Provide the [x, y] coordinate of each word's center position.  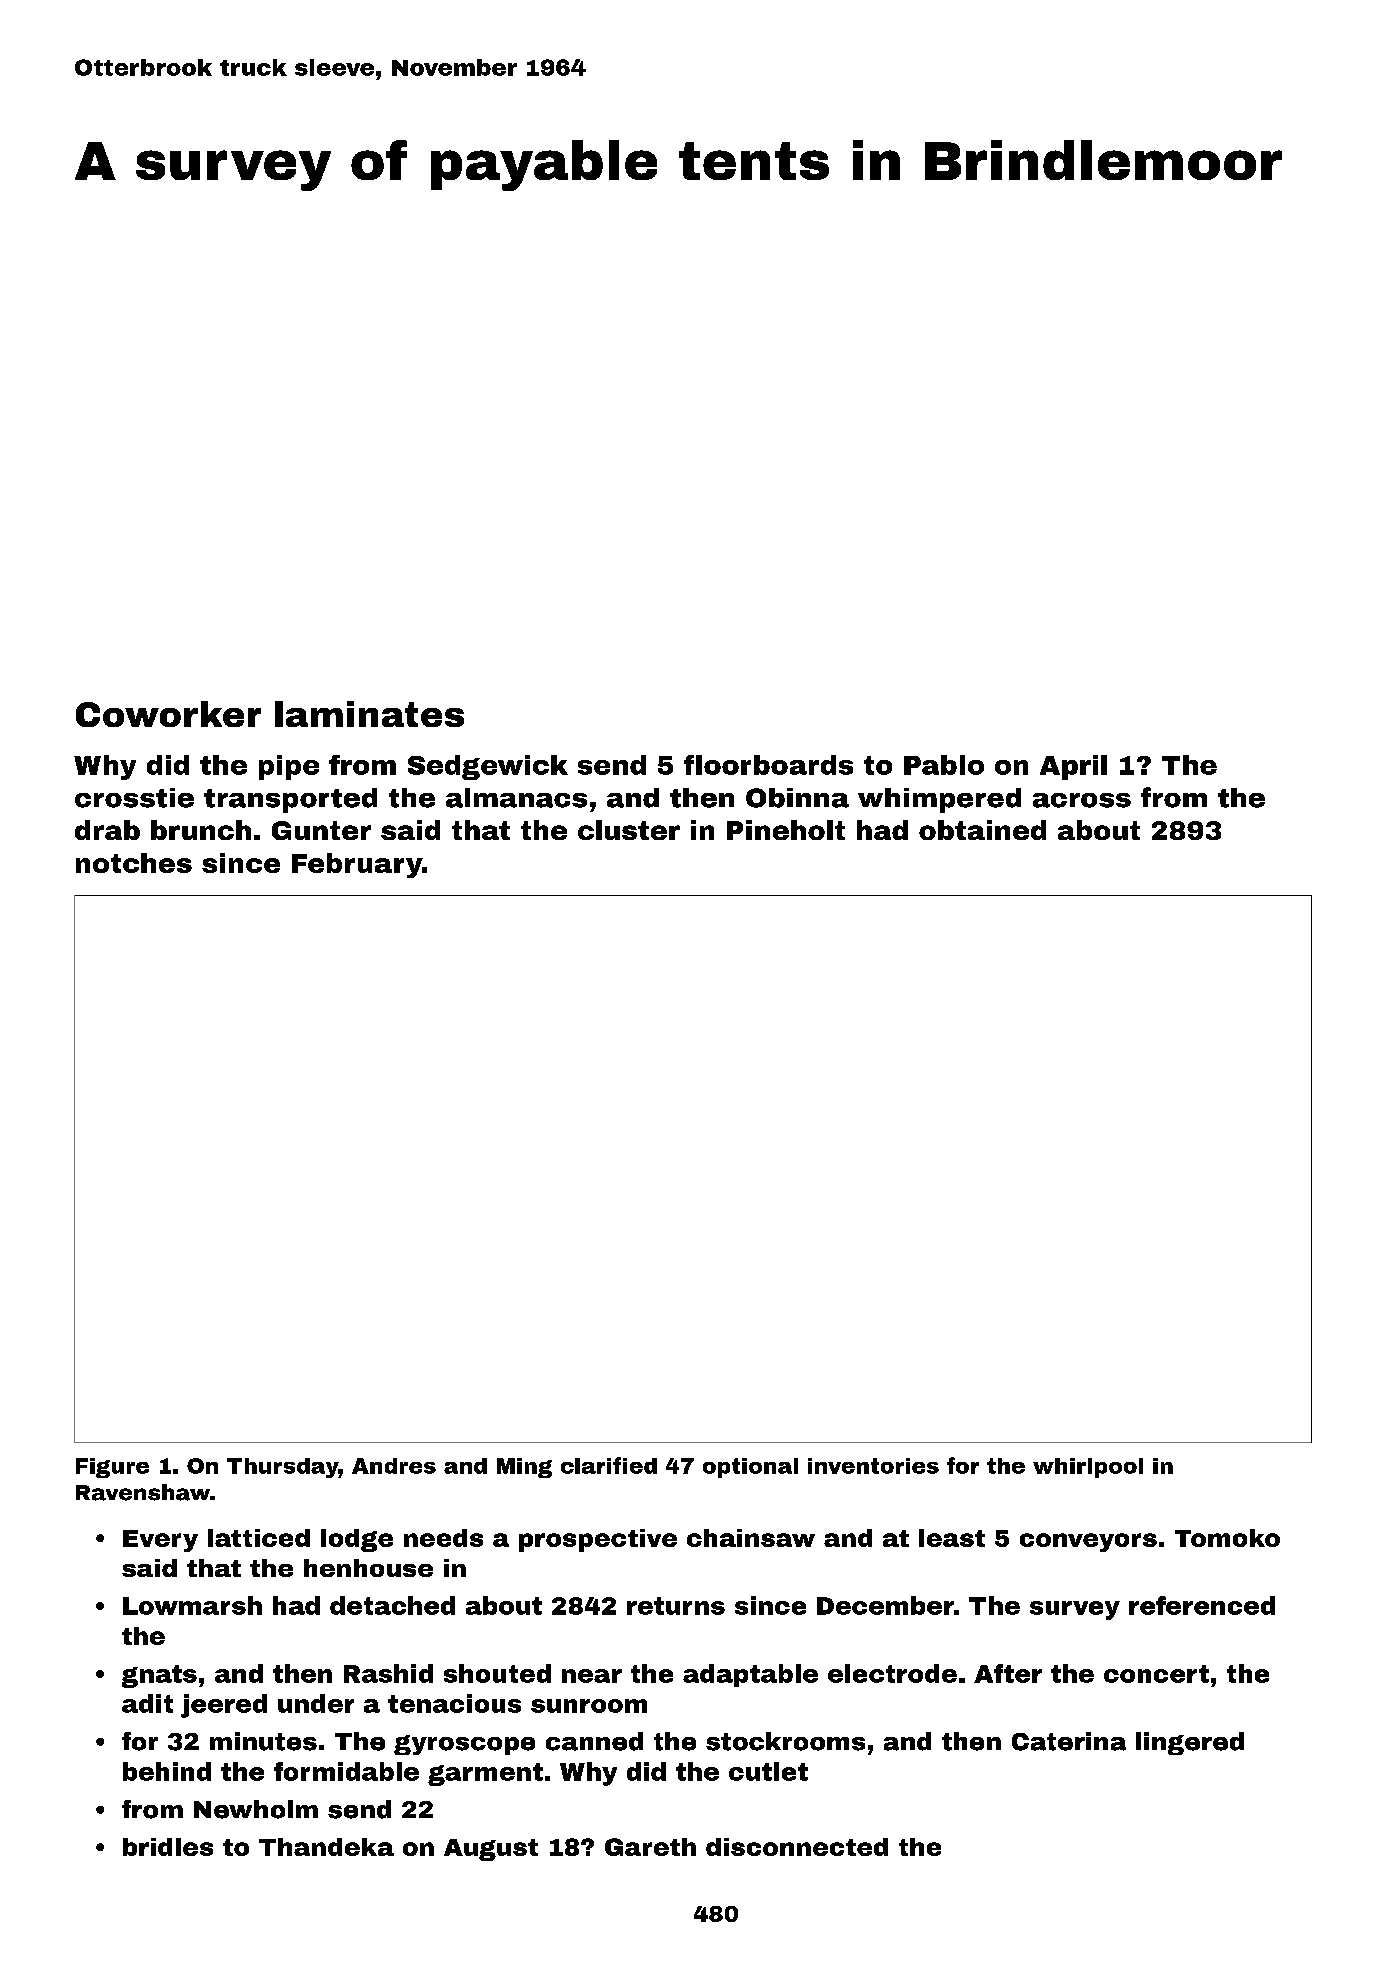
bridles [168, 1847]
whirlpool [1088, 1468]
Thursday [283, 1468]
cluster [629, 830]
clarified [609, 1465]
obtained [982, 830]
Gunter [321, 830]
